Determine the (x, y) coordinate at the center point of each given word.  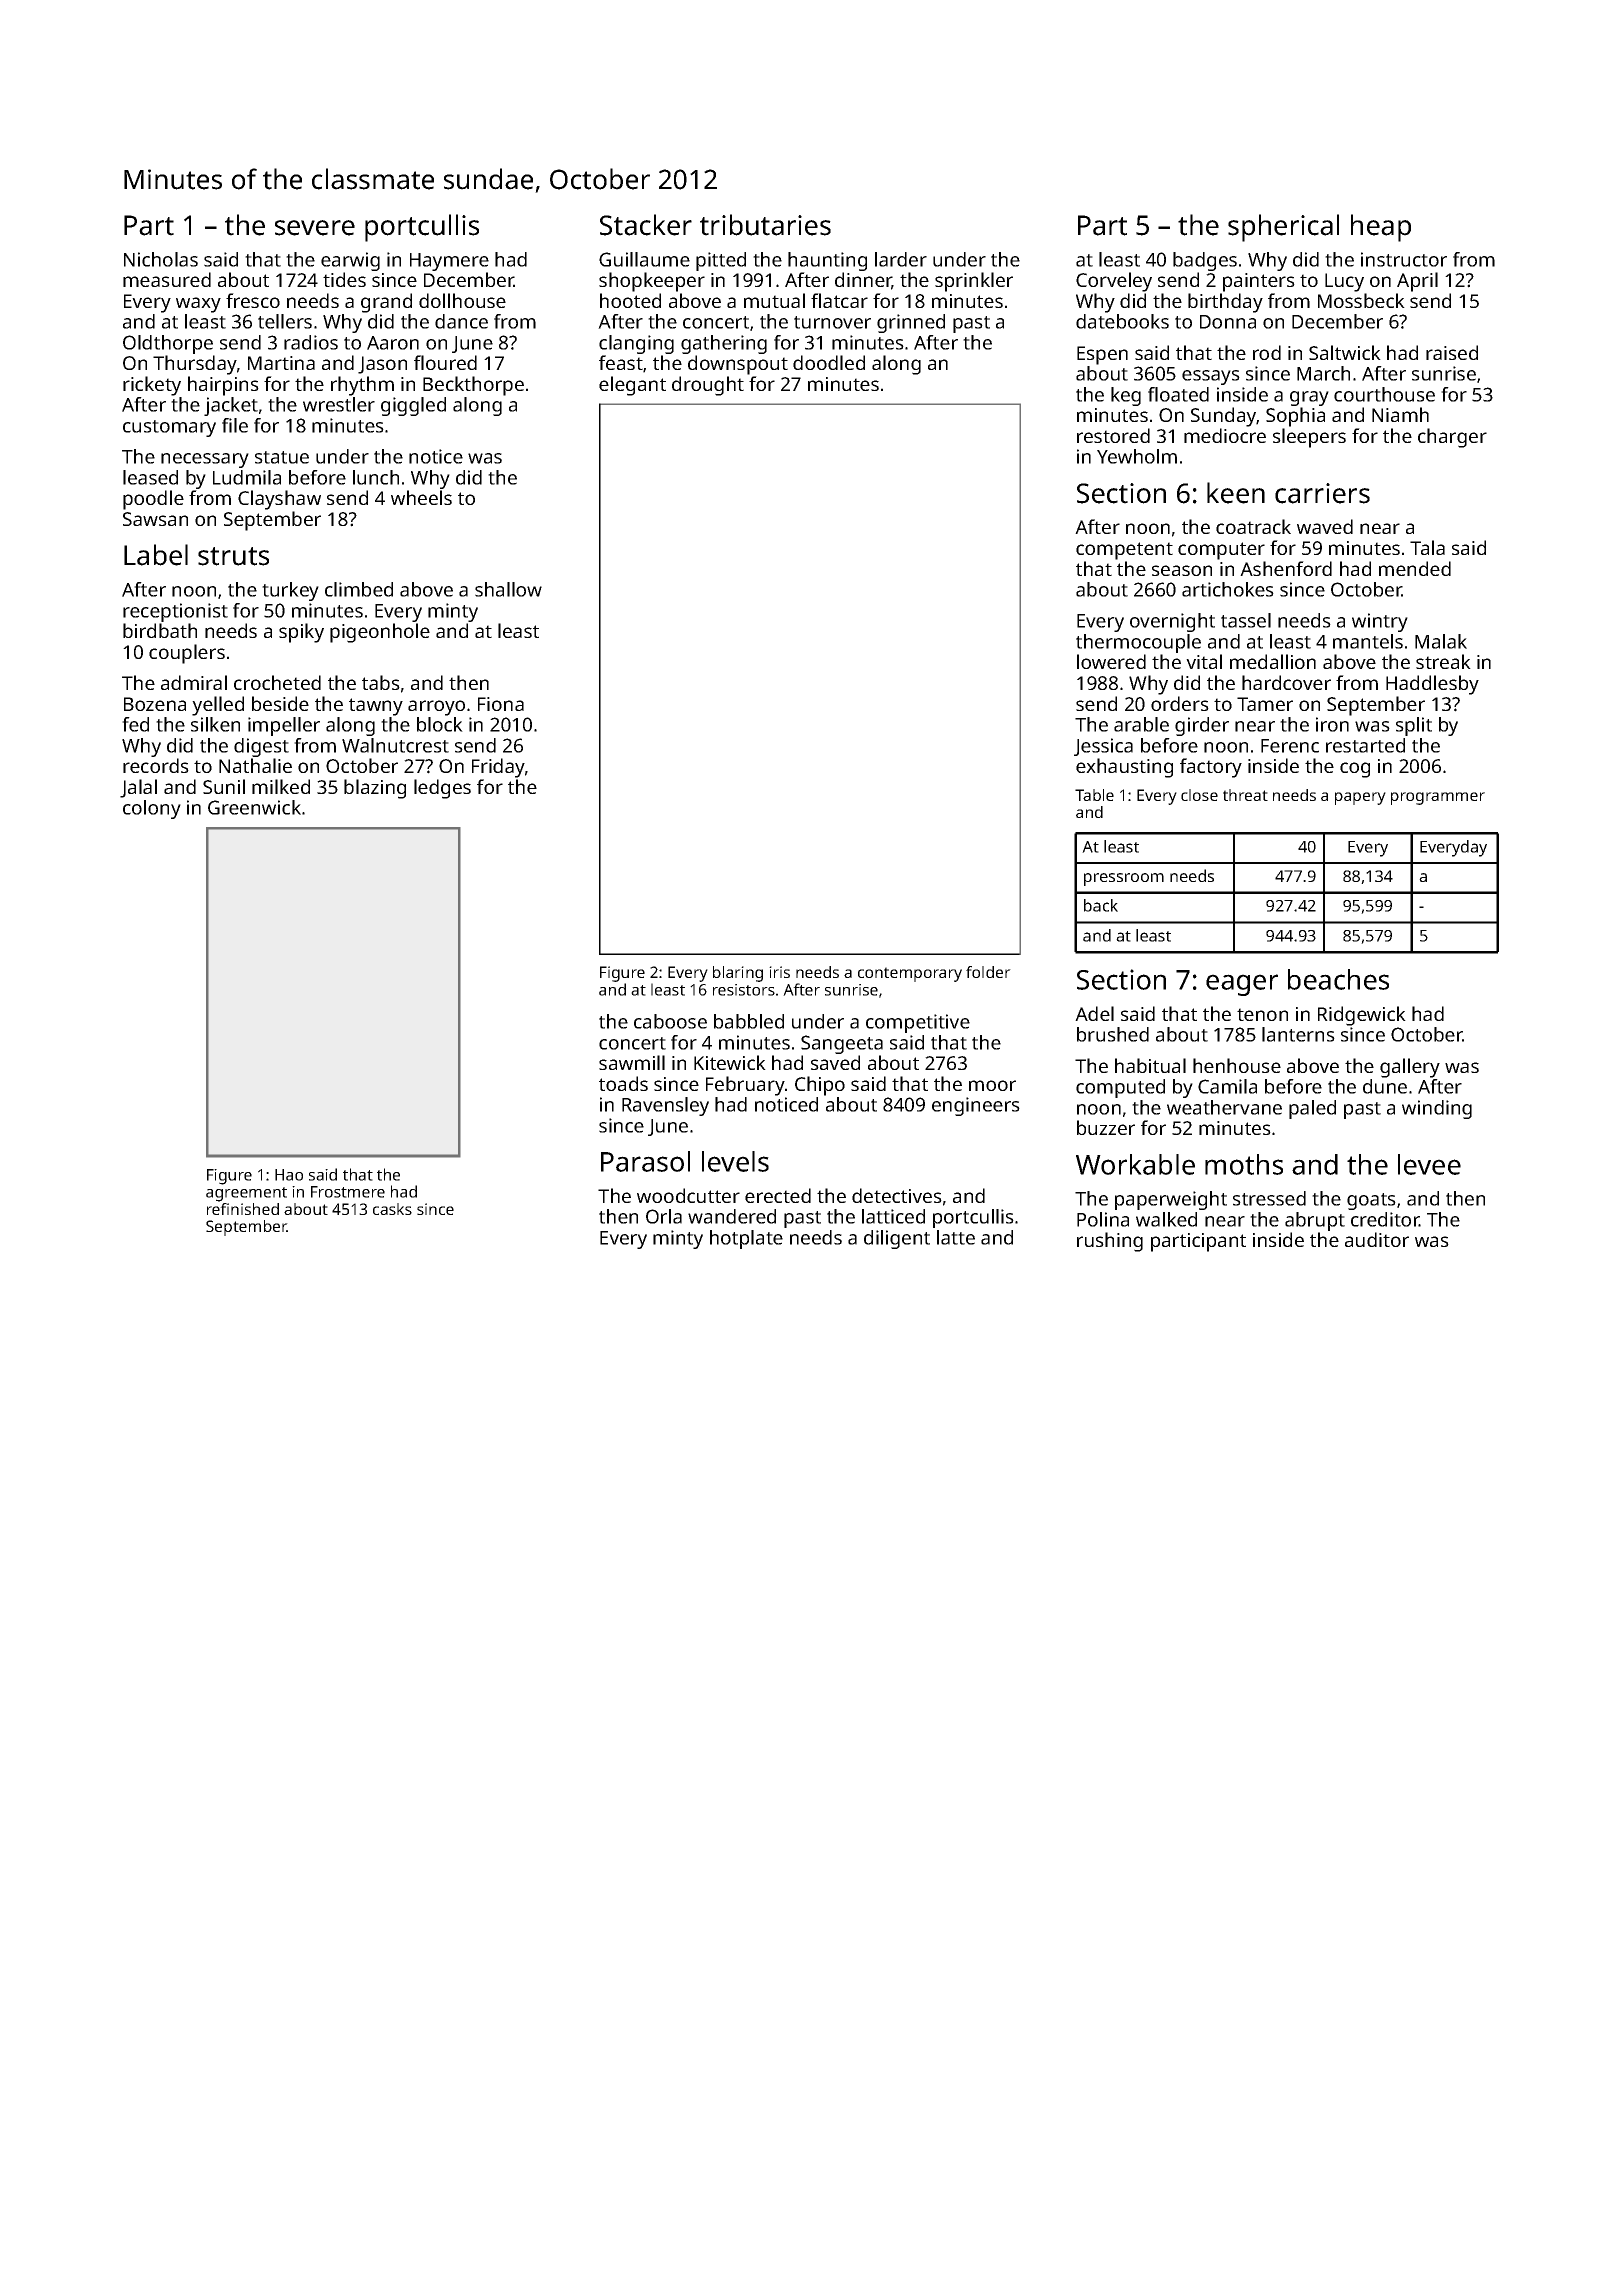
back (1101, 905)
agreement (246, 1194)
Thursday (195, 365)
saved (835, 1062)
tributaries (765, 225)
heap (1381, 228)
